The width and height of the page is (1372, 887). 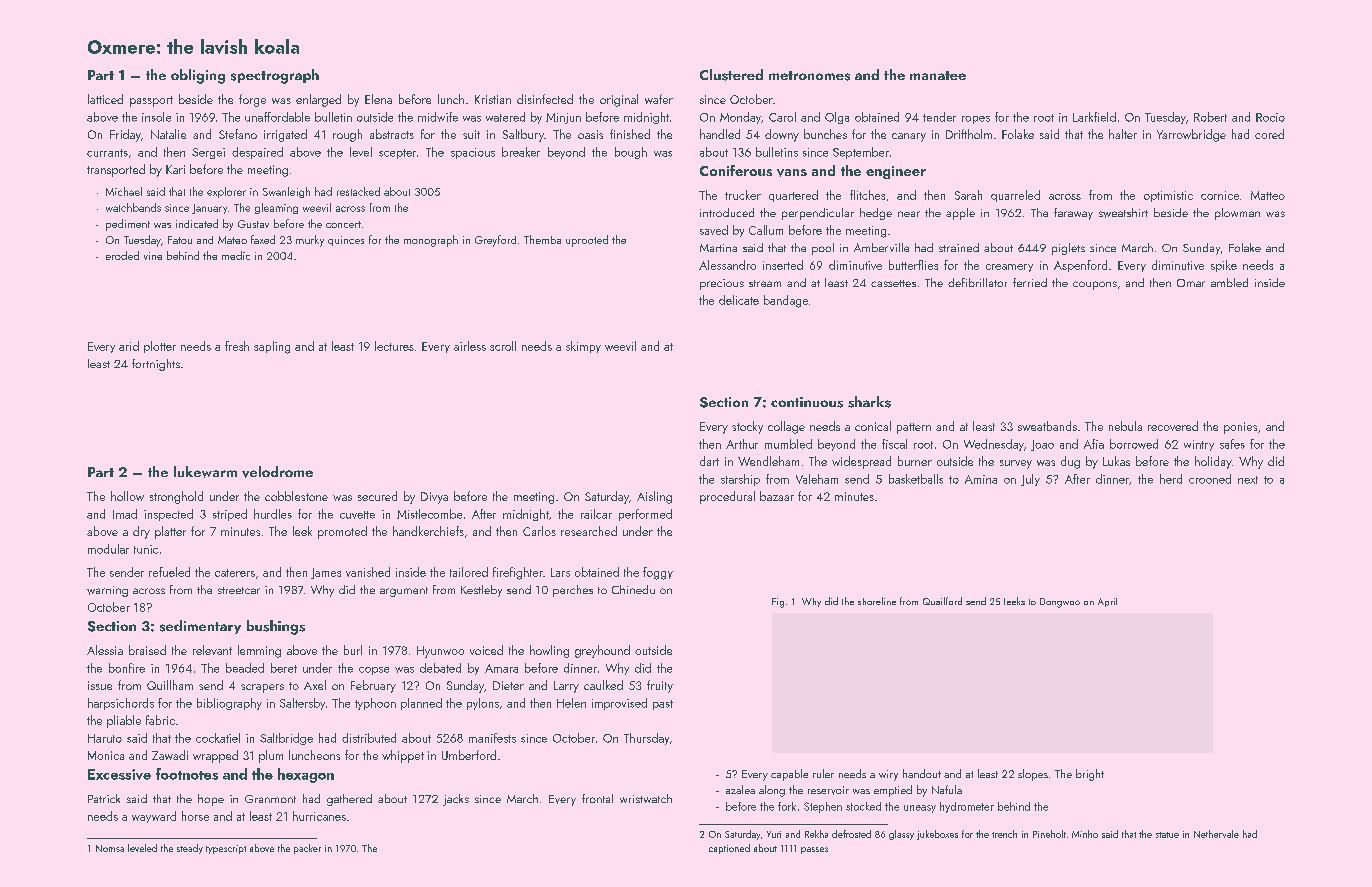 I want to click on latticed, so click(x=105, y=99).
